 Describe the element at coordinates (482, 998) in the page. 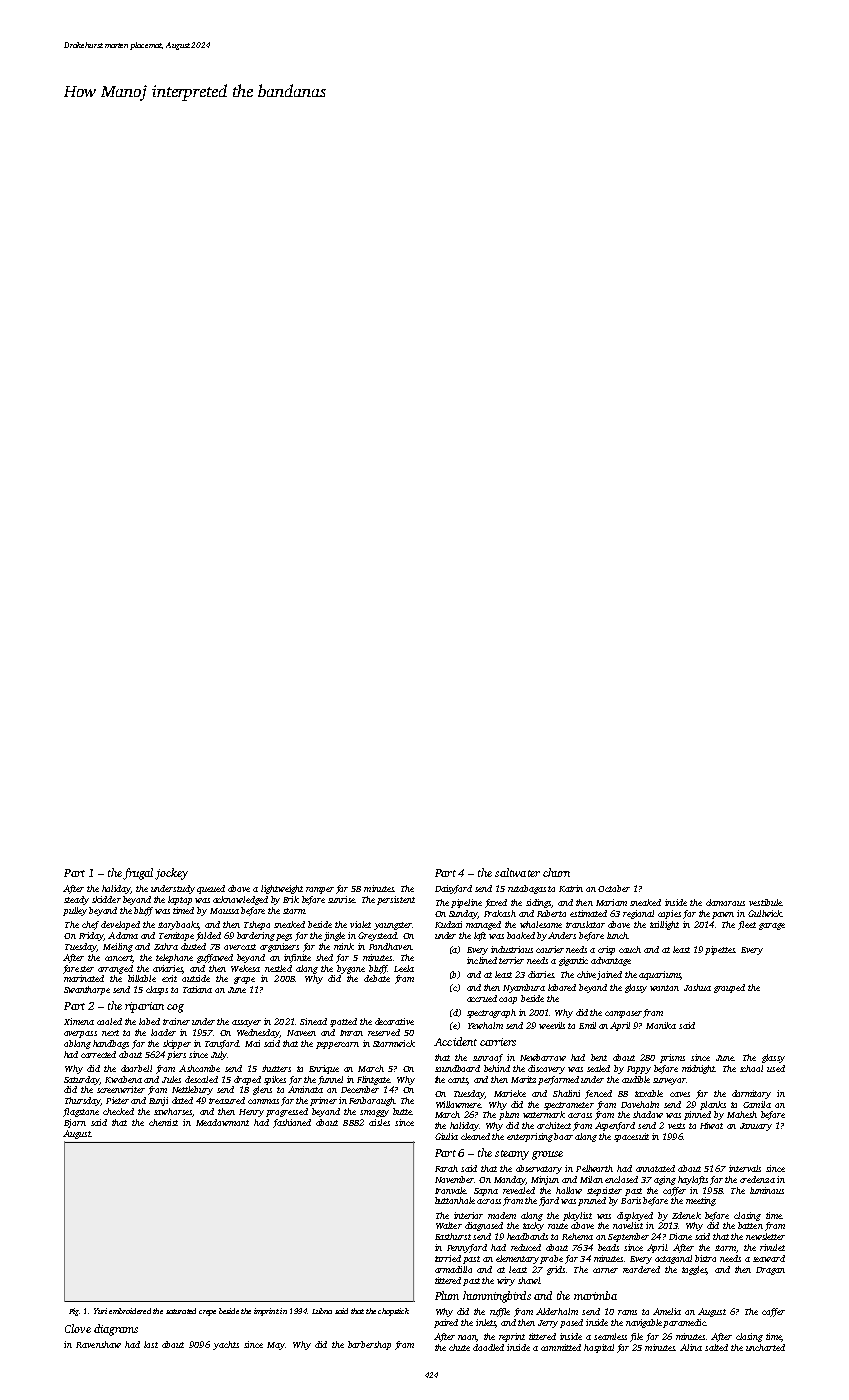

I see `accrued` at that location.
